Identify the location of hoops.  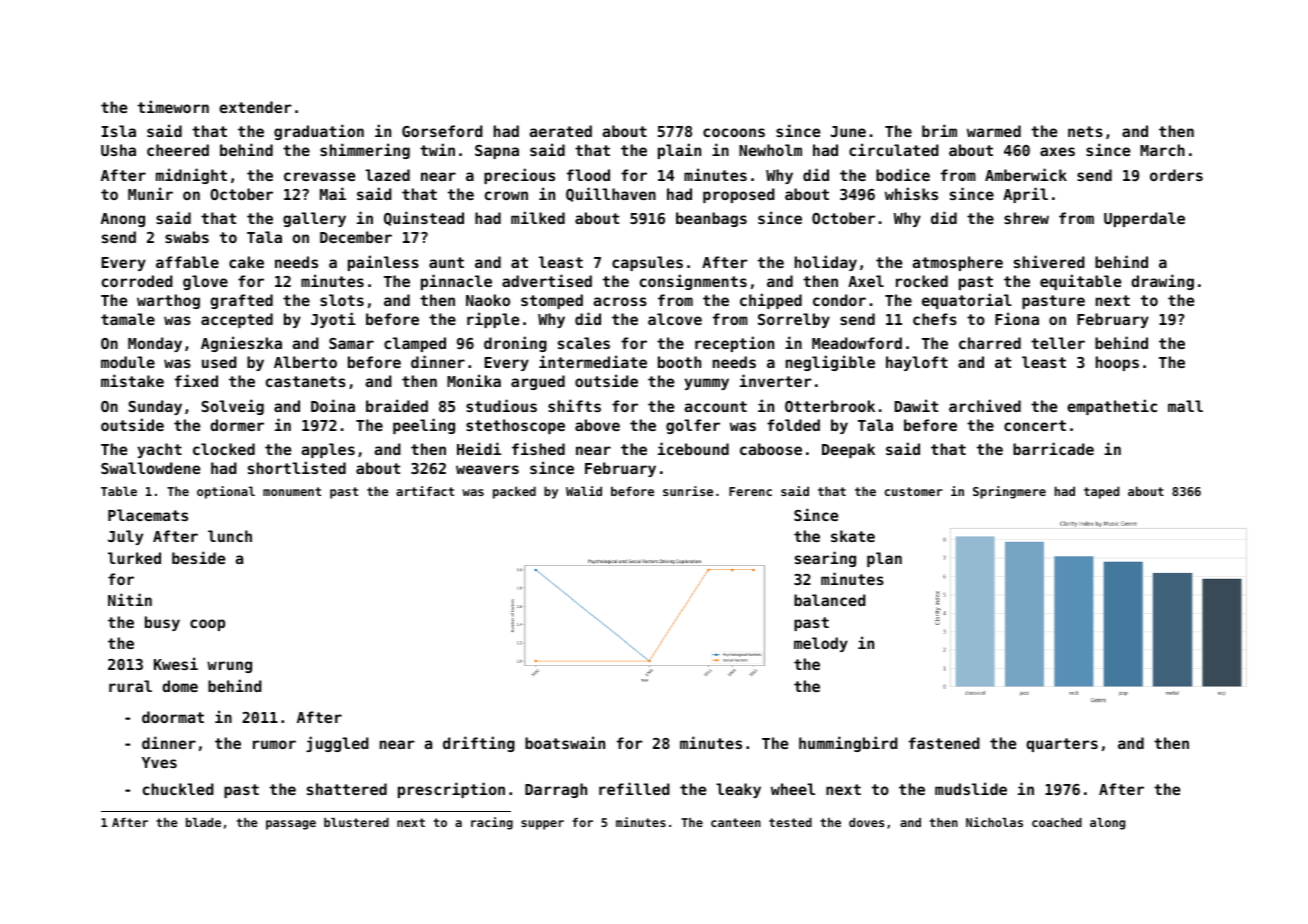
(1117, 363).
